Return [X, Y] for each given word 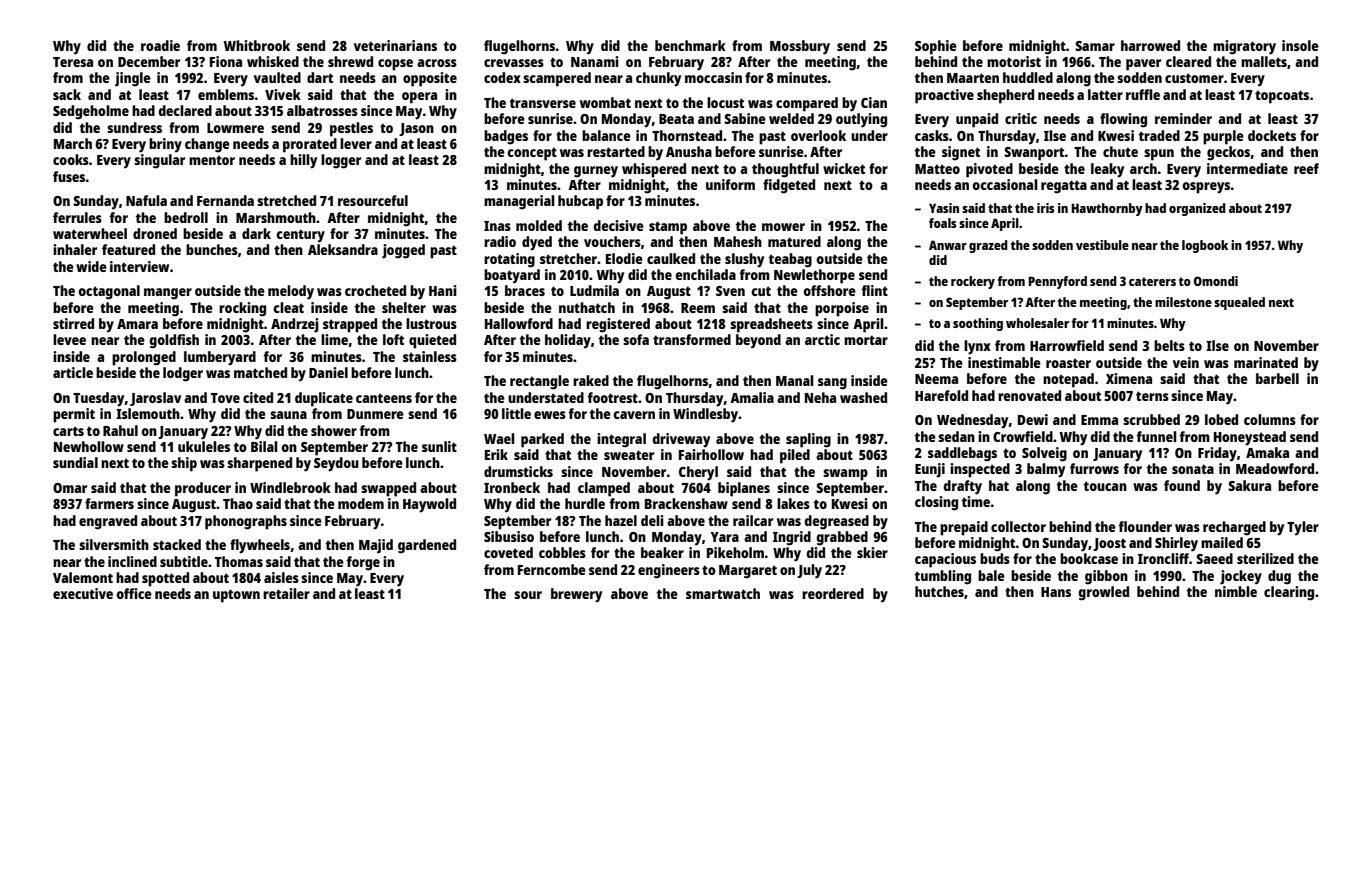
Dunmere [375, 414]
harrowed [1150, 45]
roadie [160, 45]
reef [1306, 168]
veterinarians [395, 45]
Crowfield [1023, 436]
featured [128, 249]
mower [783, 227]
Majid [376, 546]
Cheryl [698, 473]
